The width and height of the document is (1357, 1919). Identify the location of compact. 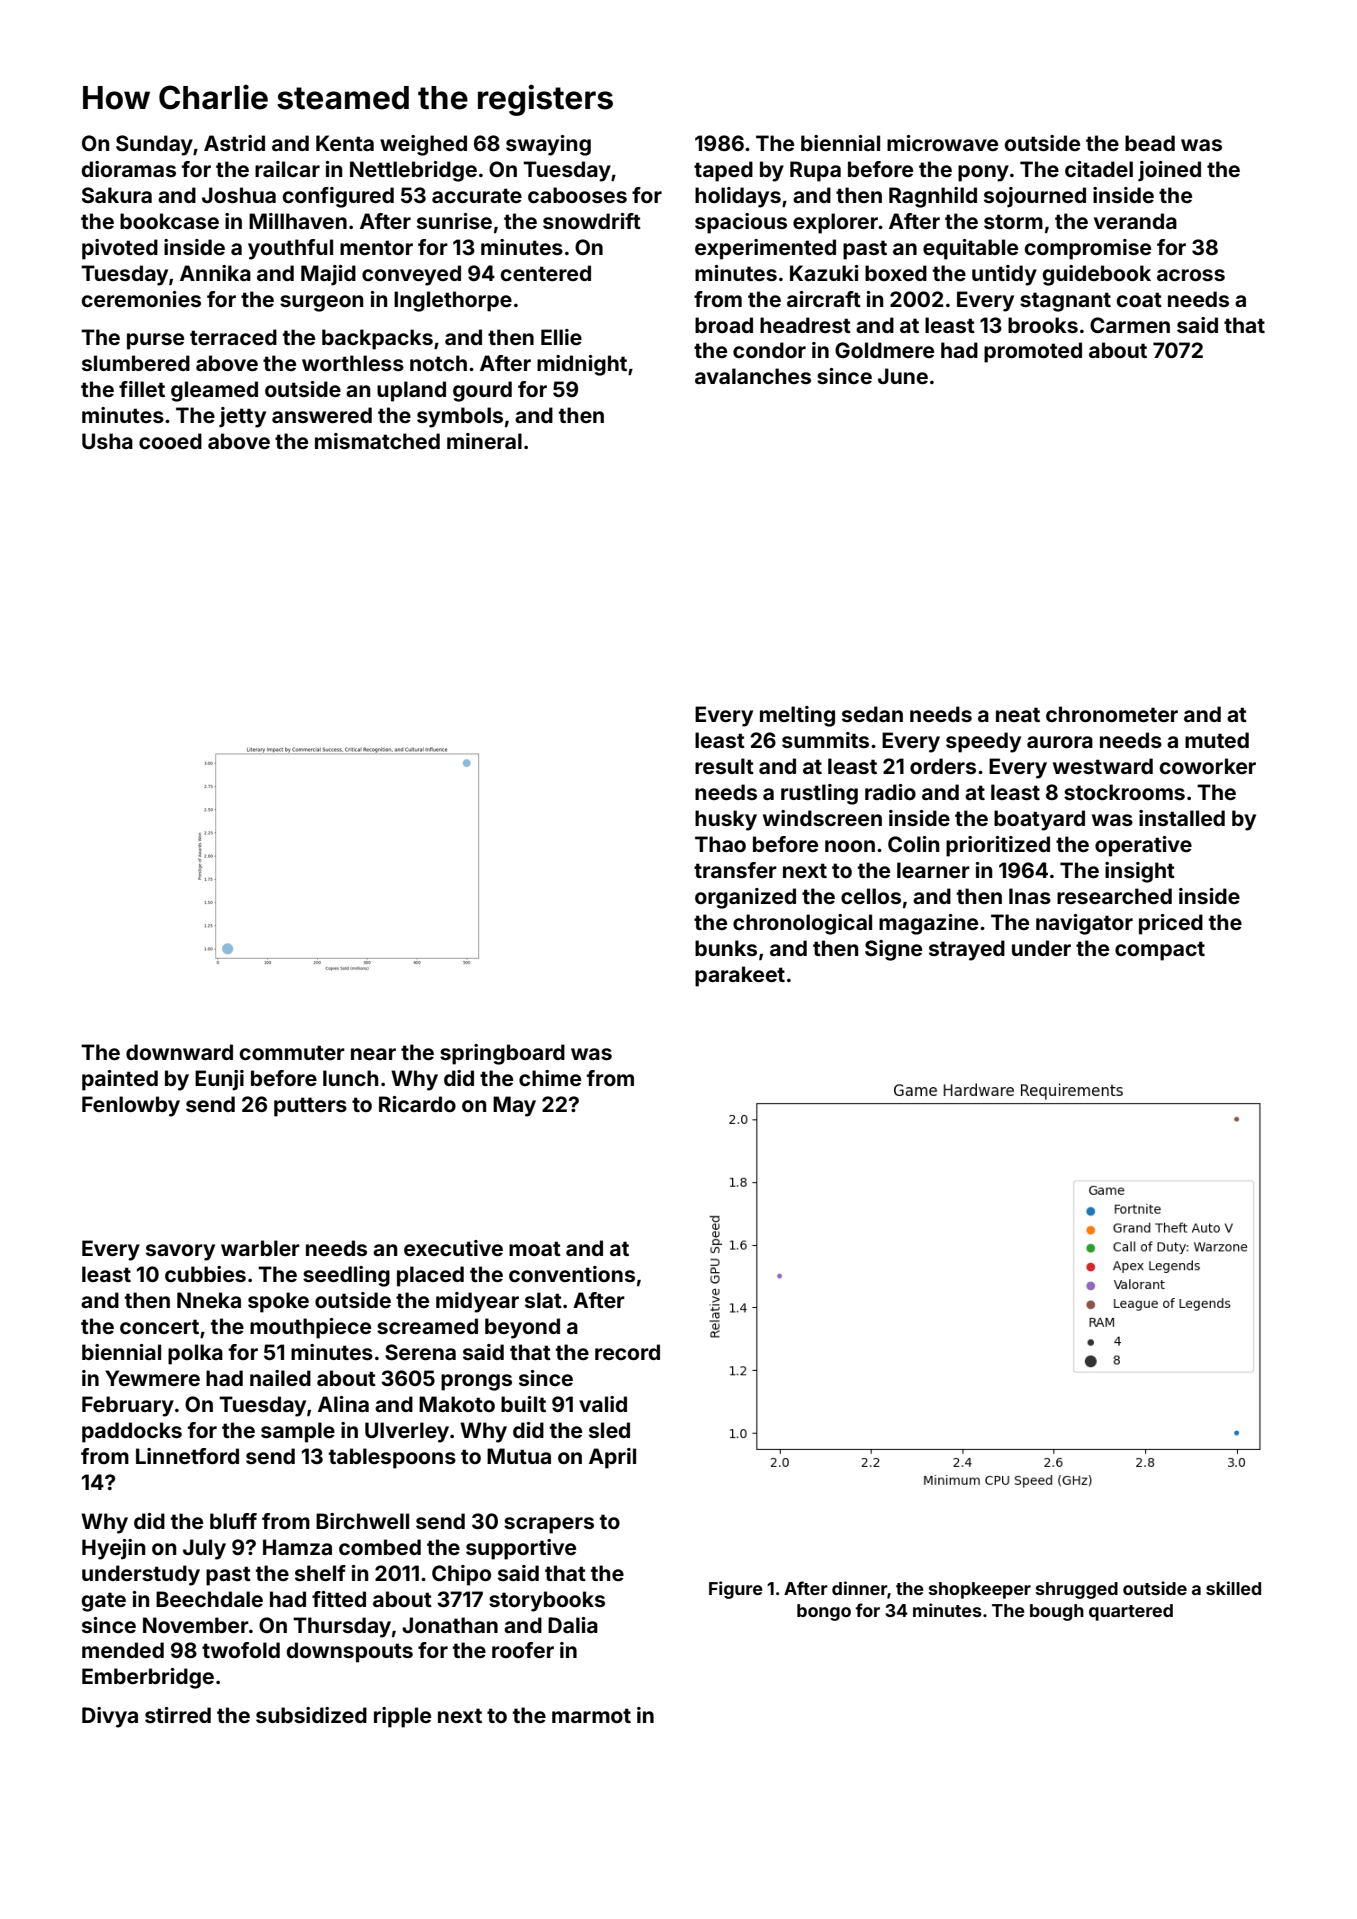
(1160, 951).
